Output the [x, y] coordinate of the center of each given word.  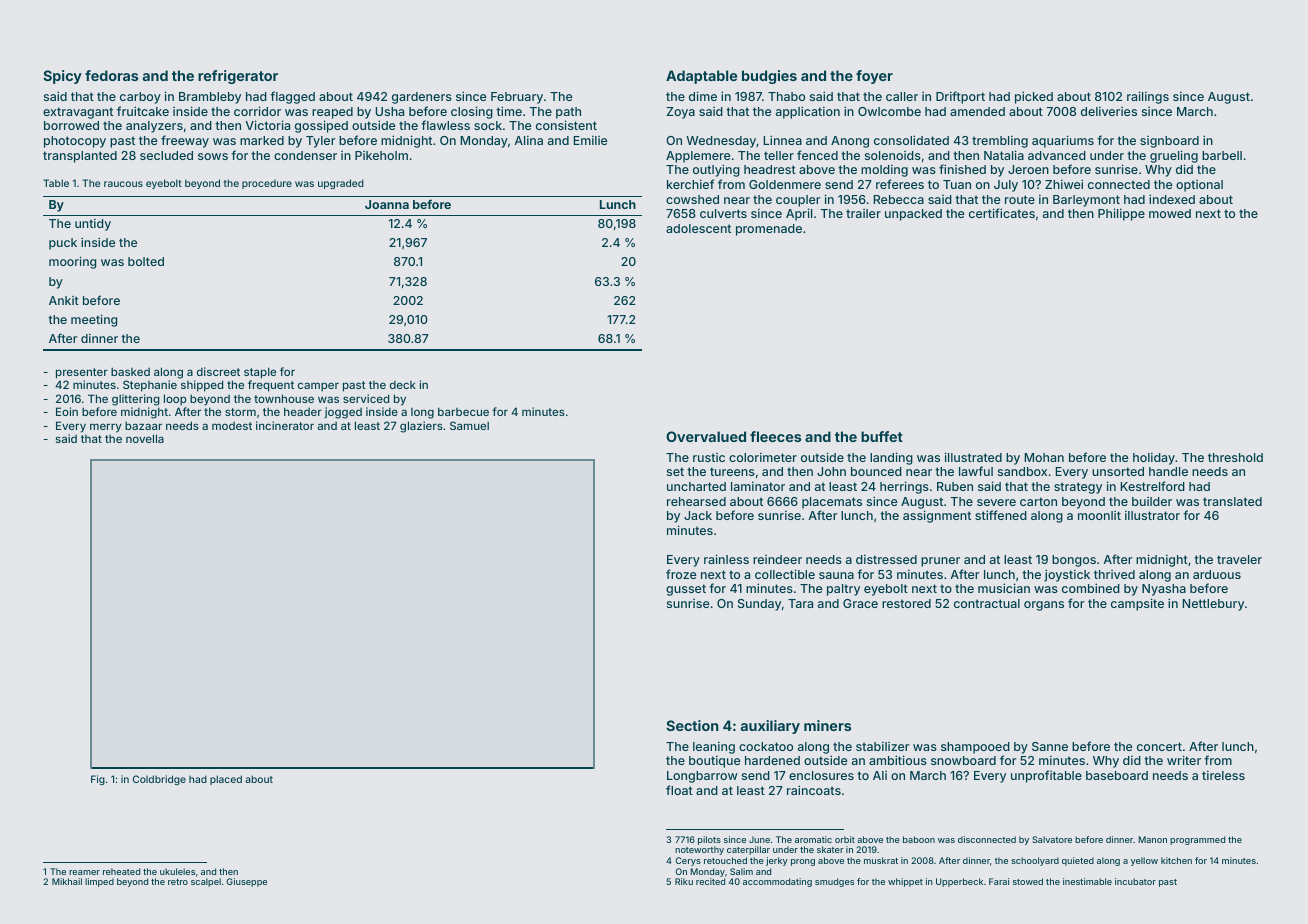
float [679, 790]
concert [1159, 746]
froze [681, 574]
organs [1044, 606]
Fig [98, 780]
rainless [726, 559]
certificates [1002, 213]
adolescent [698, 228]
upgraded [341, 184]
